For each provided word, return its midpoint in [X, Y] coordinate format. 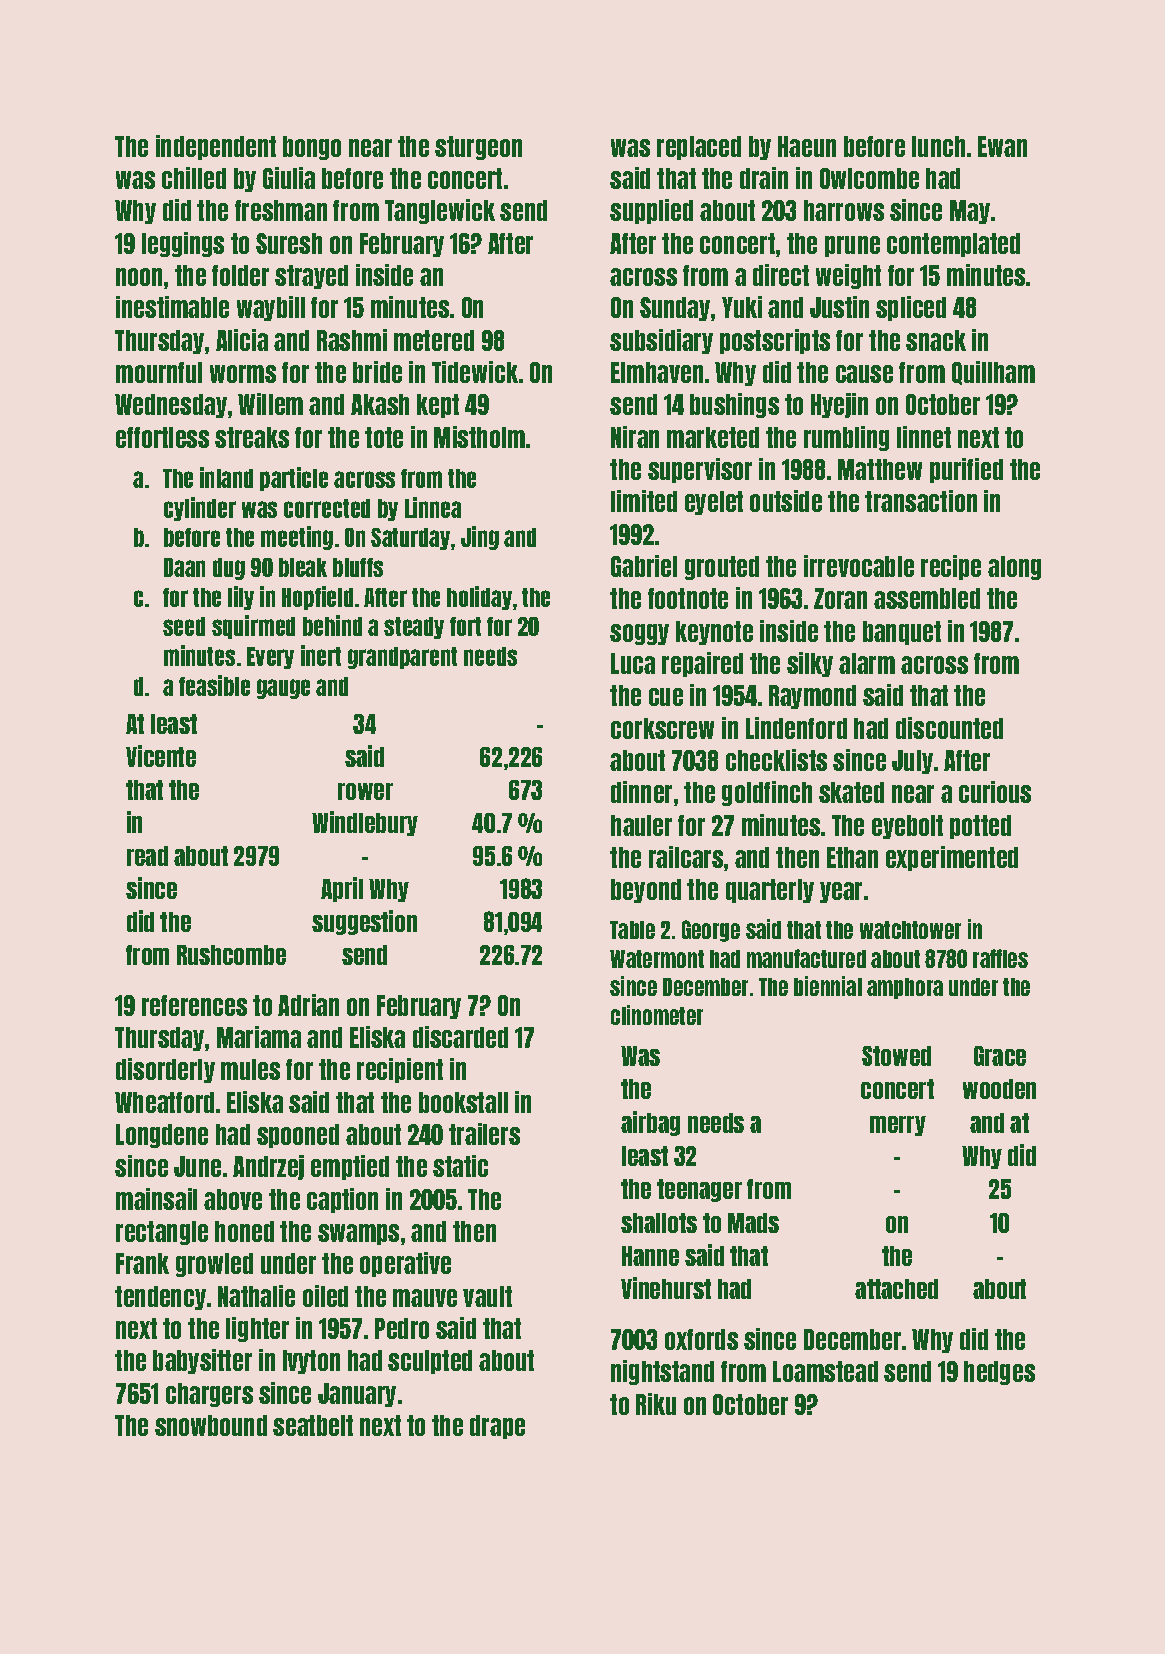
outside [786, 501]
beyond [646, 891]
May [970, 212]
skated [851, 792]
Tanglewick [440, 211]
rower [365, 791]
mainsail [156, 1199]
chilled [194, 178]
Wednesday [171, 406]
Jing [480, 538]
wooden [999, 1089]
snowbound [211, 1425]
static [460, 1166]
